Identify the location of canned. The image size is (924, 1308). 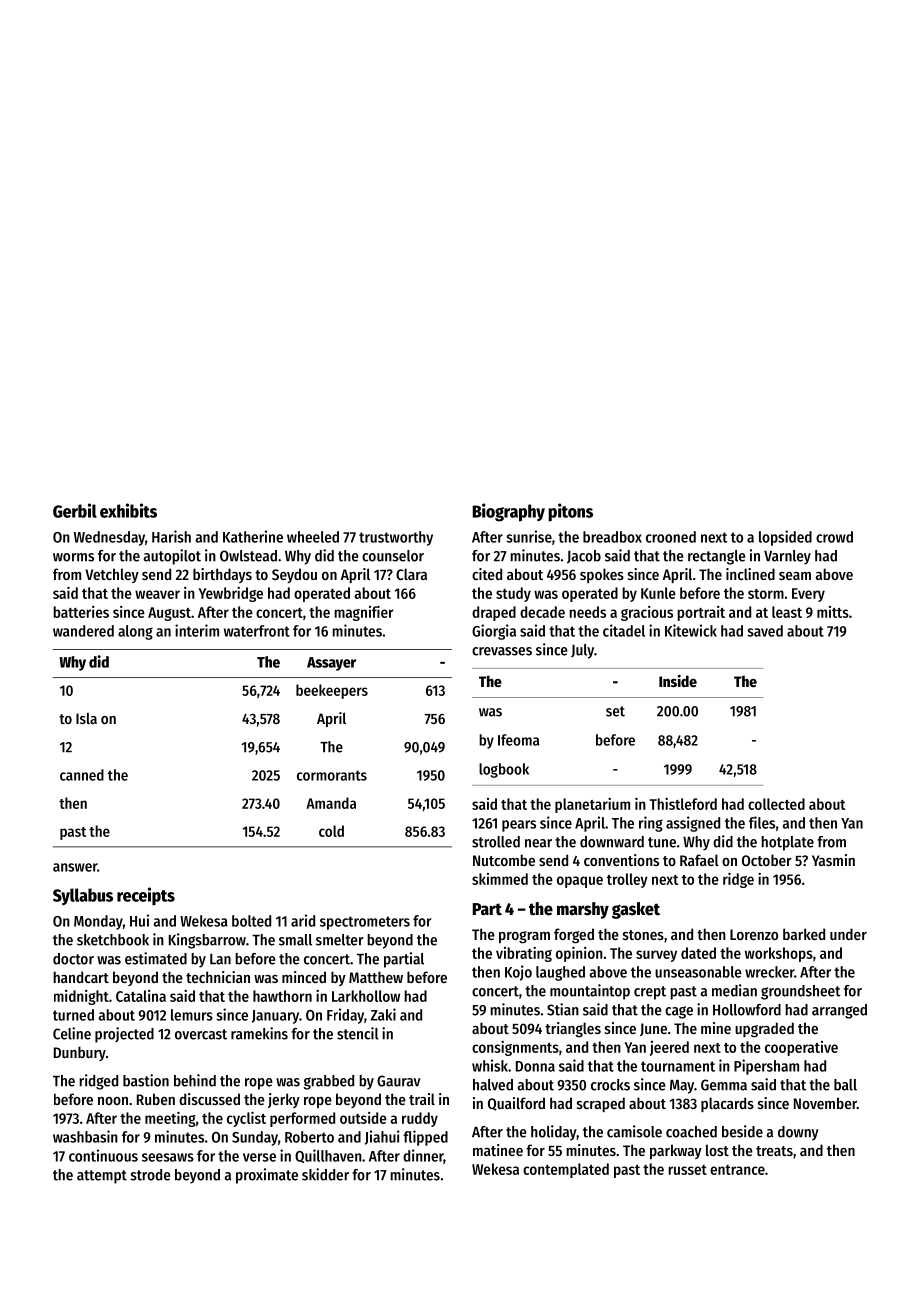
(82, 775).
